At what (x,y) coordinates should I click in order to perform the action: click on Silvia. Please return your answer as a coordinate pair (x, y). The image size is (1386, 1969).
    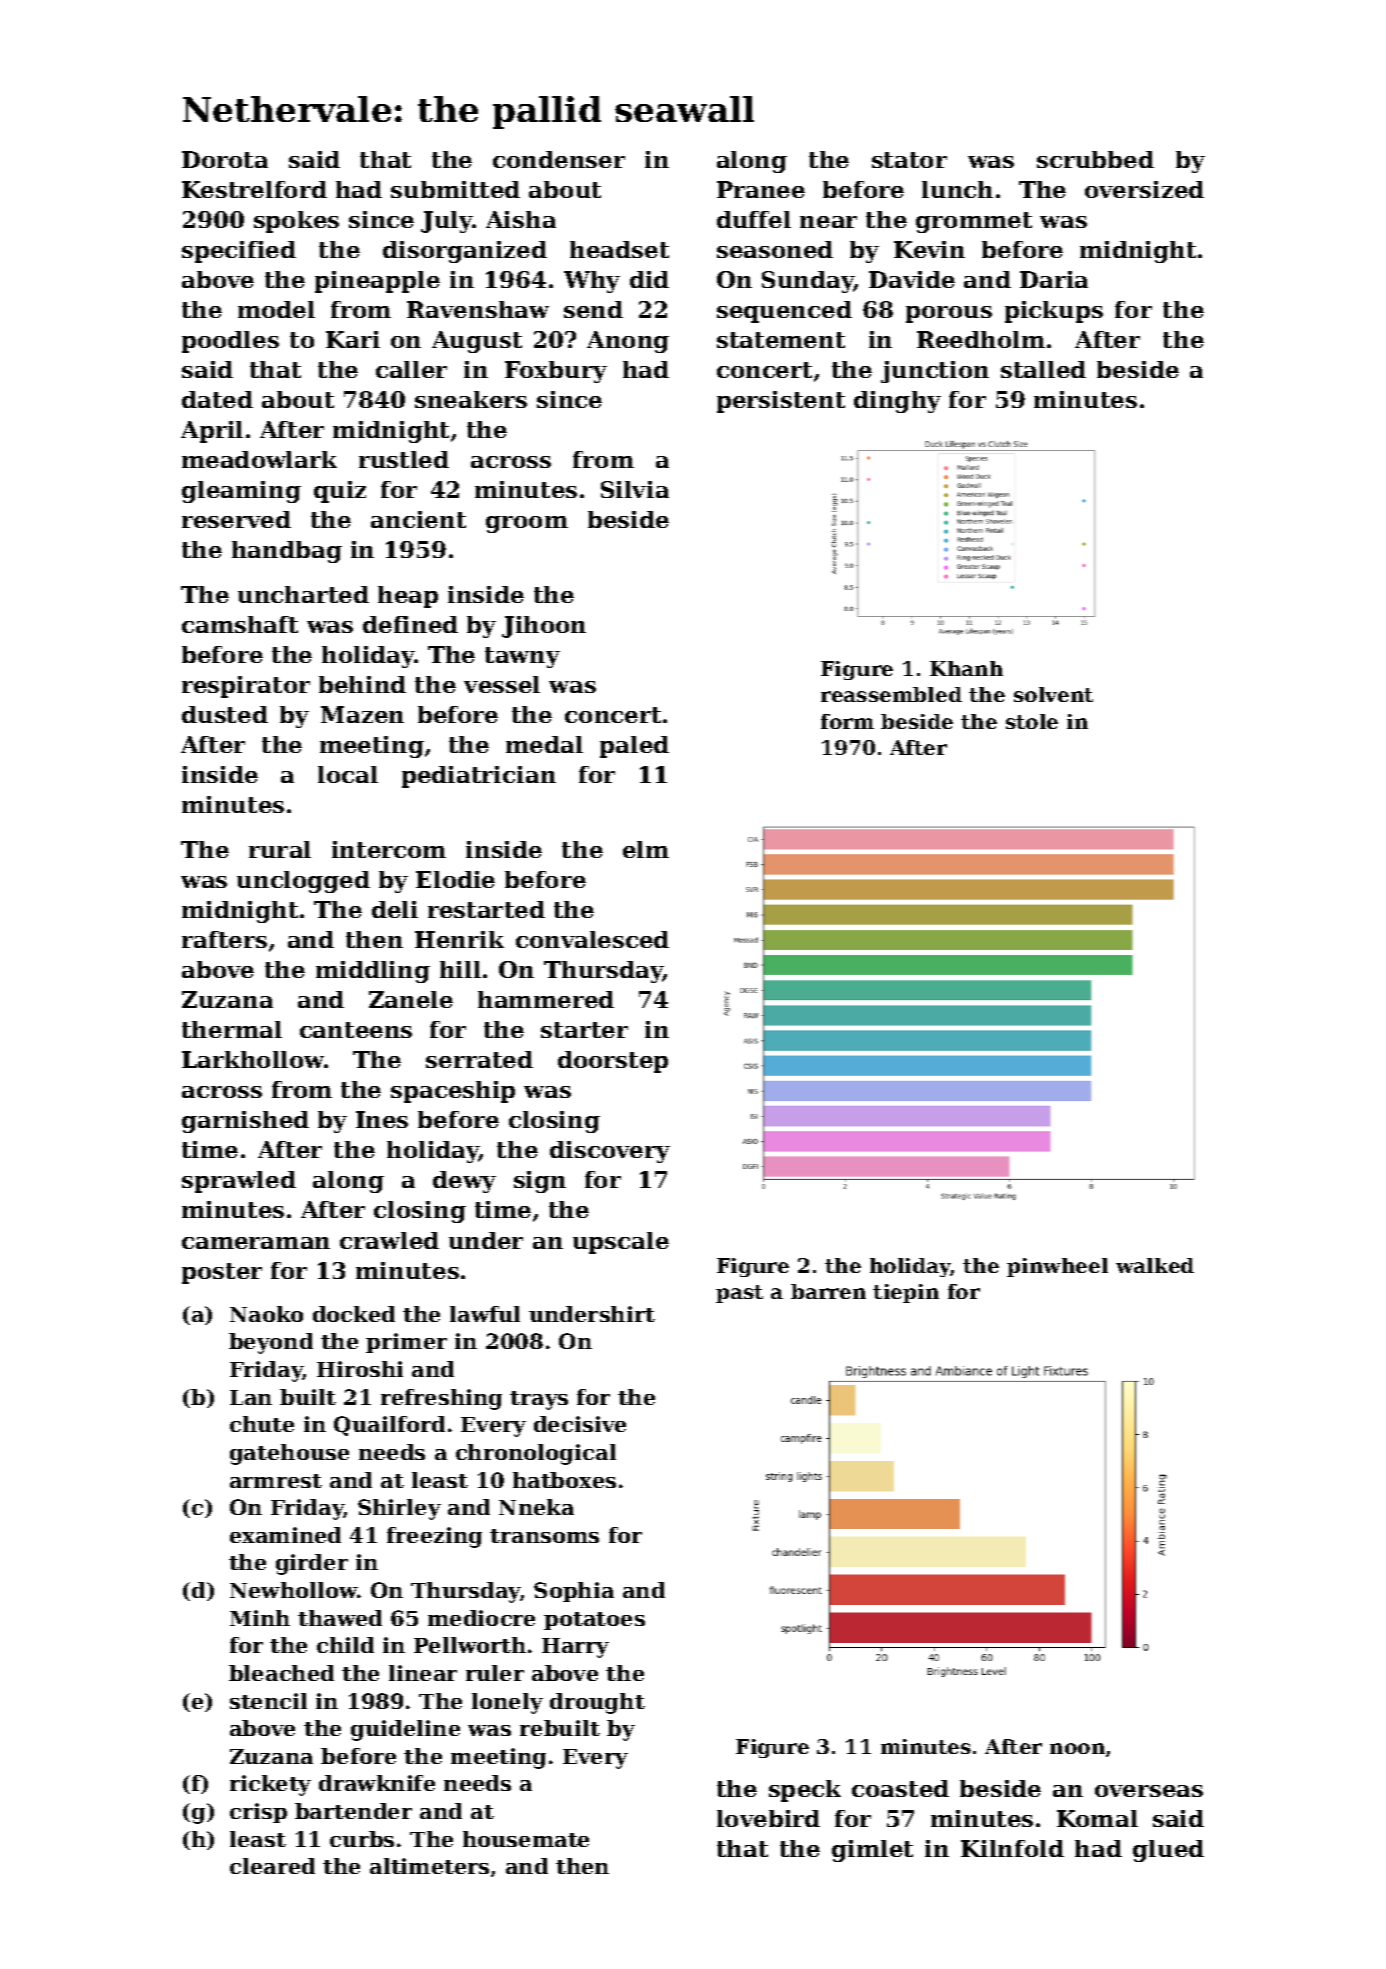
    Looking at the image, I should click on (635, 489).
